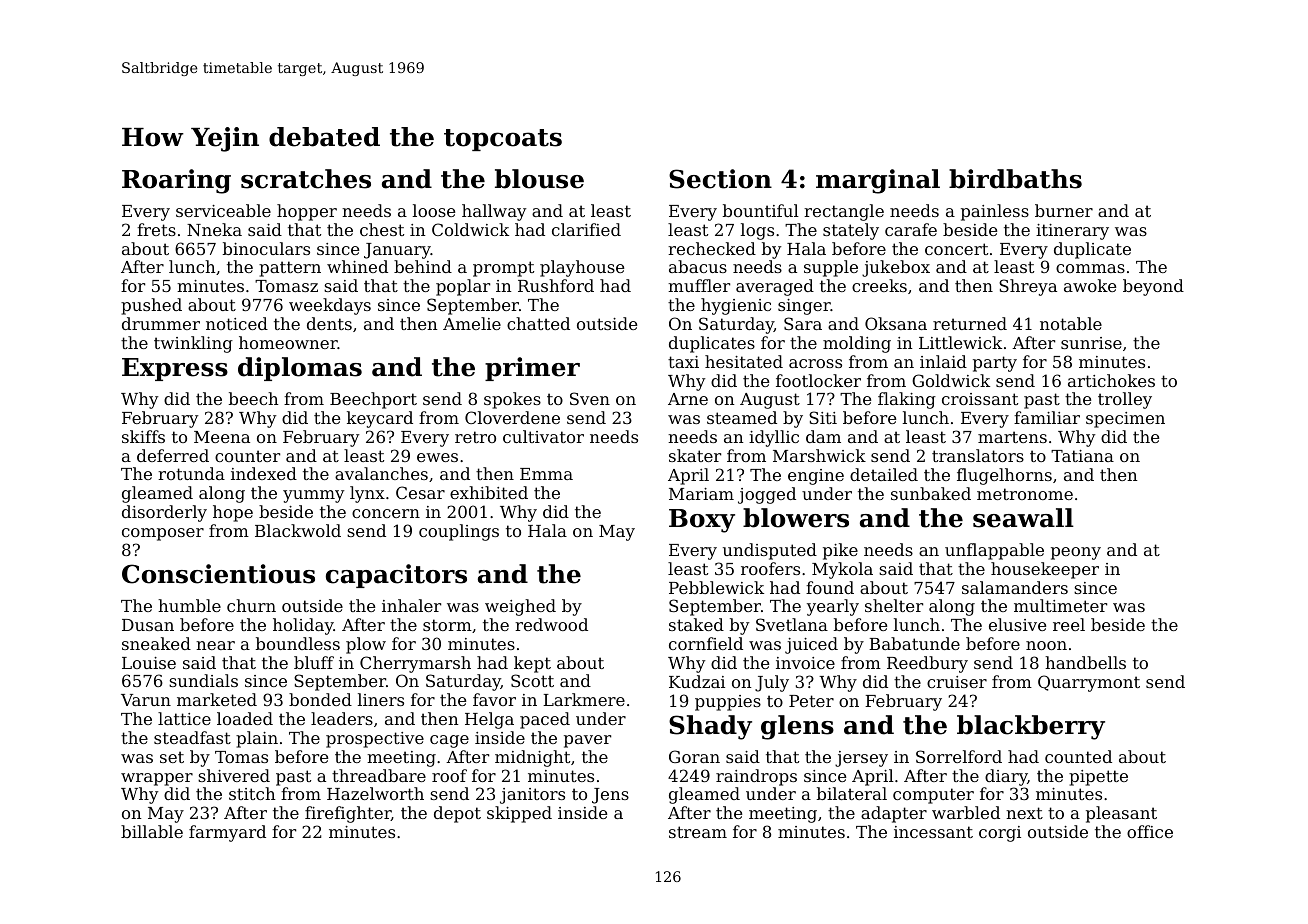 Image resolution: width=1308 pixels, height=924 pixels. Describe the element at coordinates (257, 739) in the document. I see `plain` at that location.
